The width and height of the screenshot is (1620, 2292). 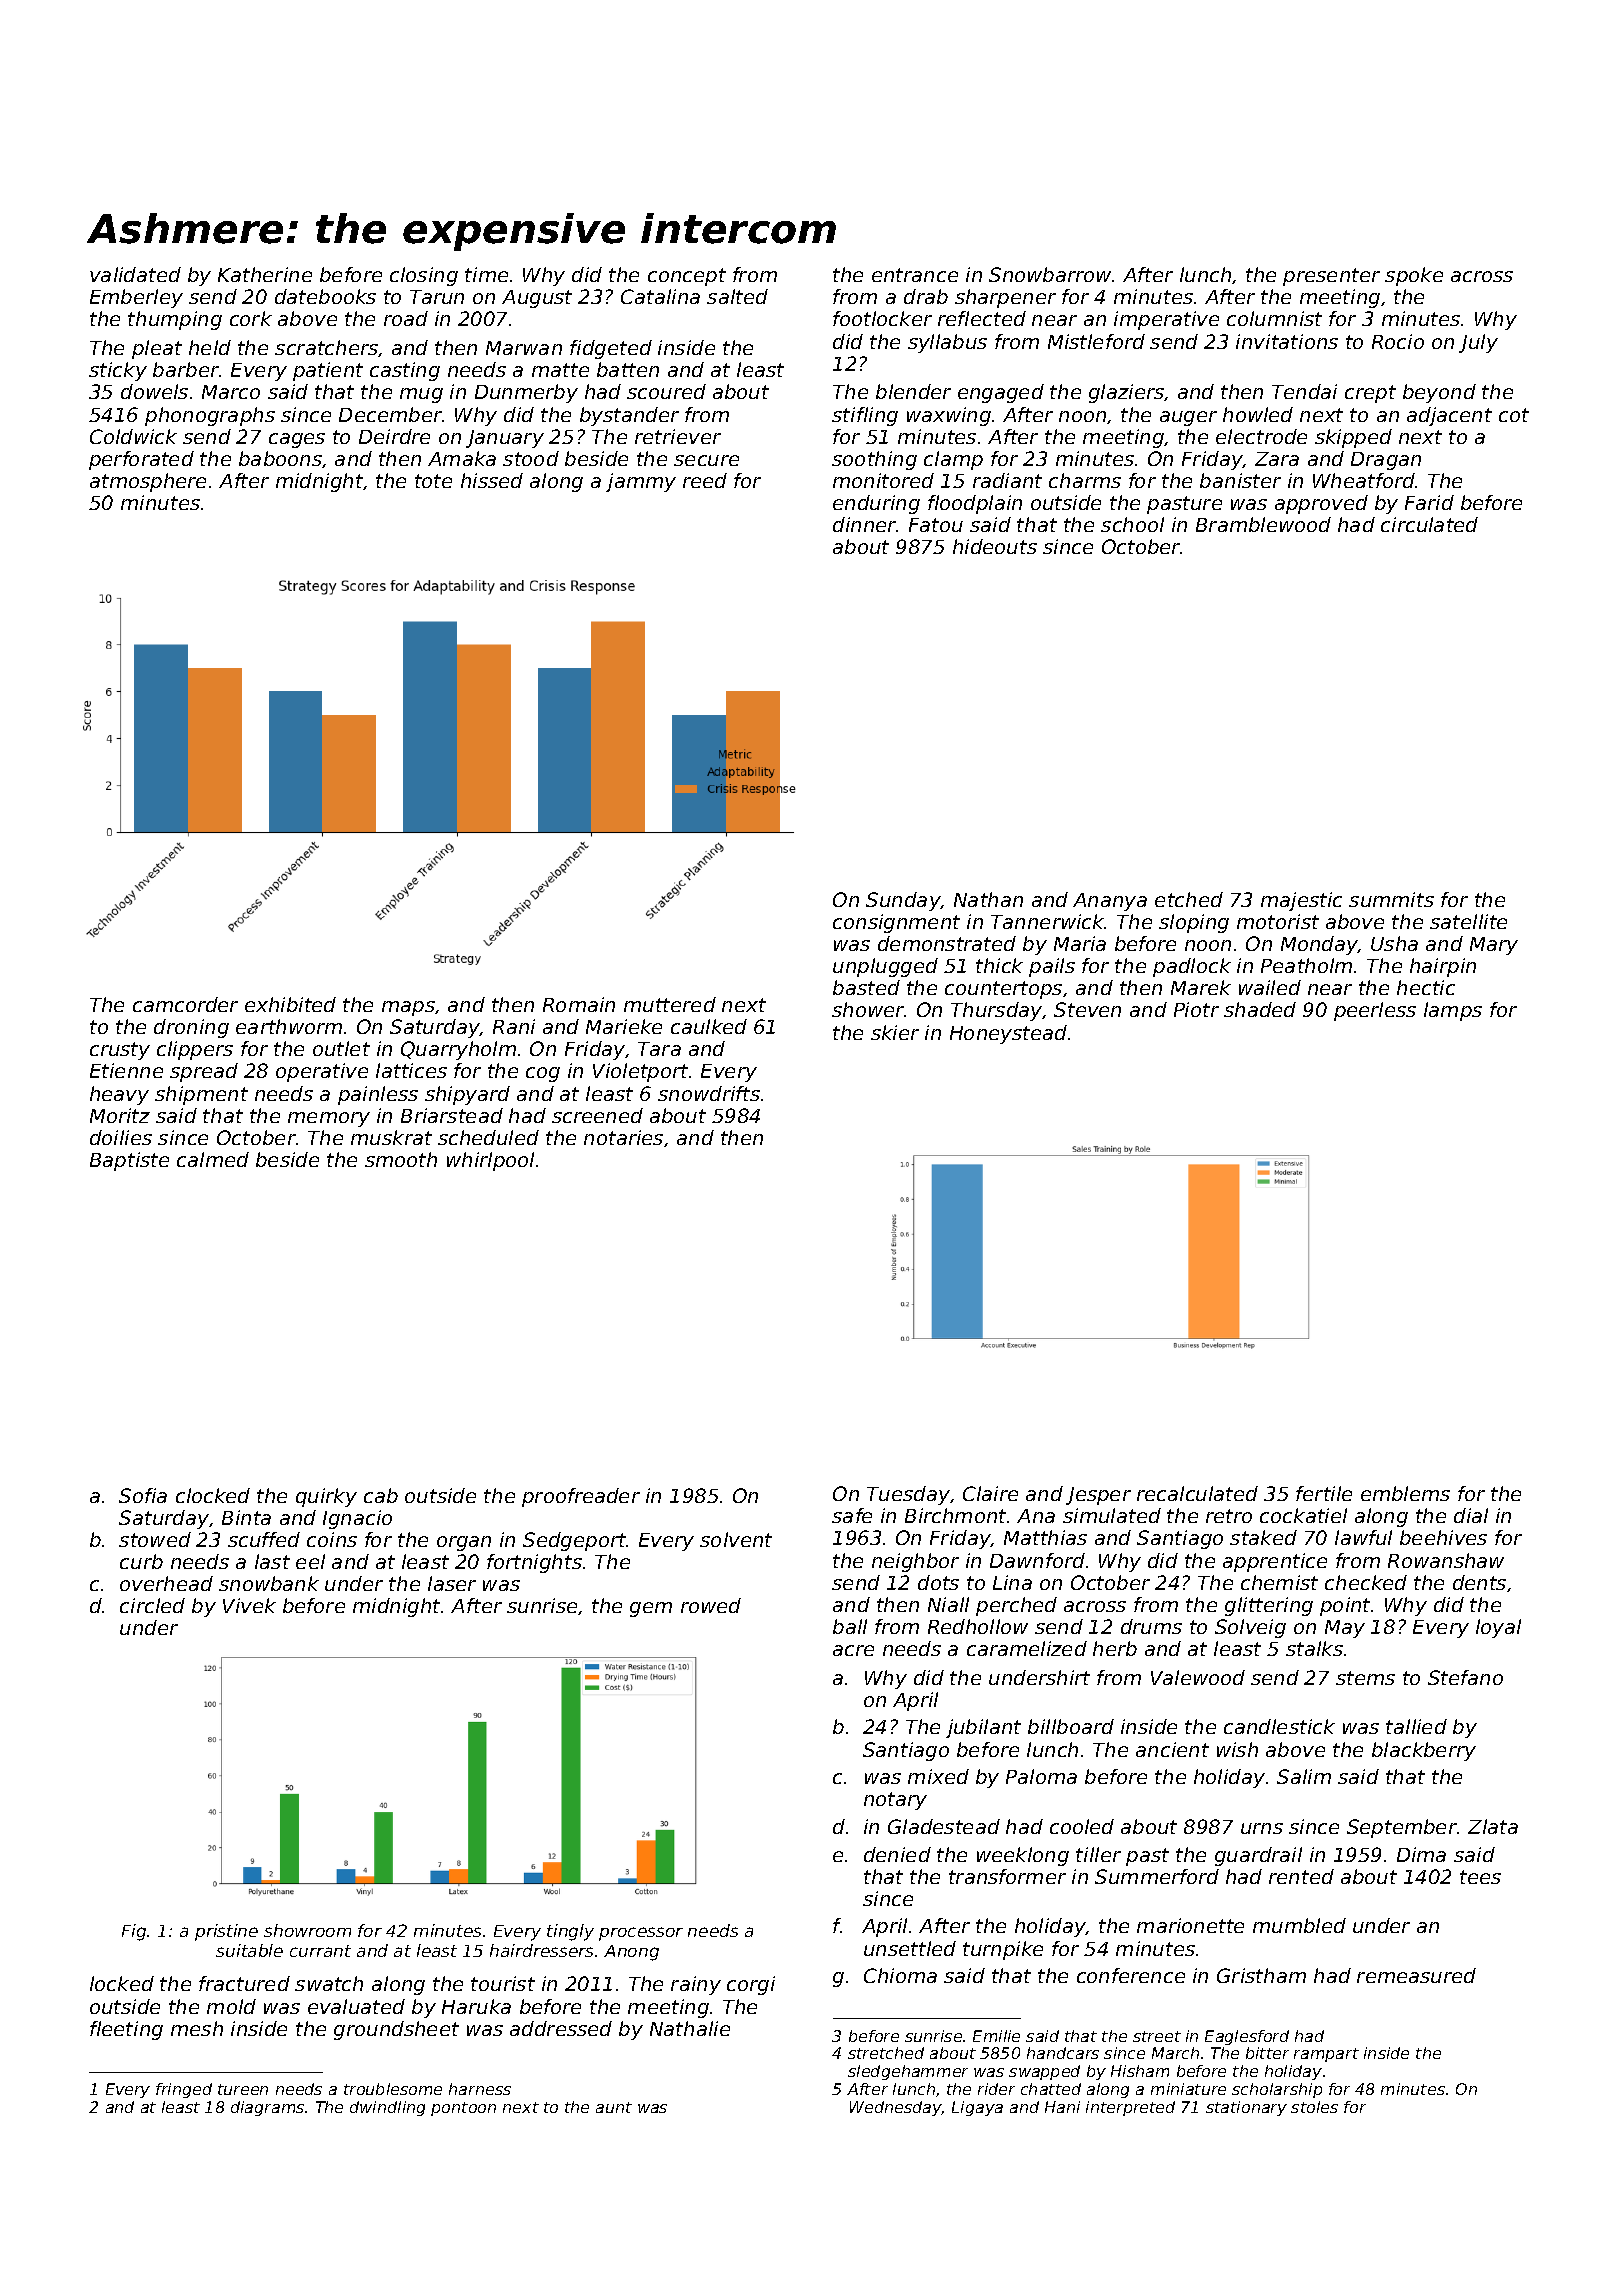 What do you see at coordinates (597, 1115) in the screenshot?
I see `screened` at bounding box center [597, 1115].
